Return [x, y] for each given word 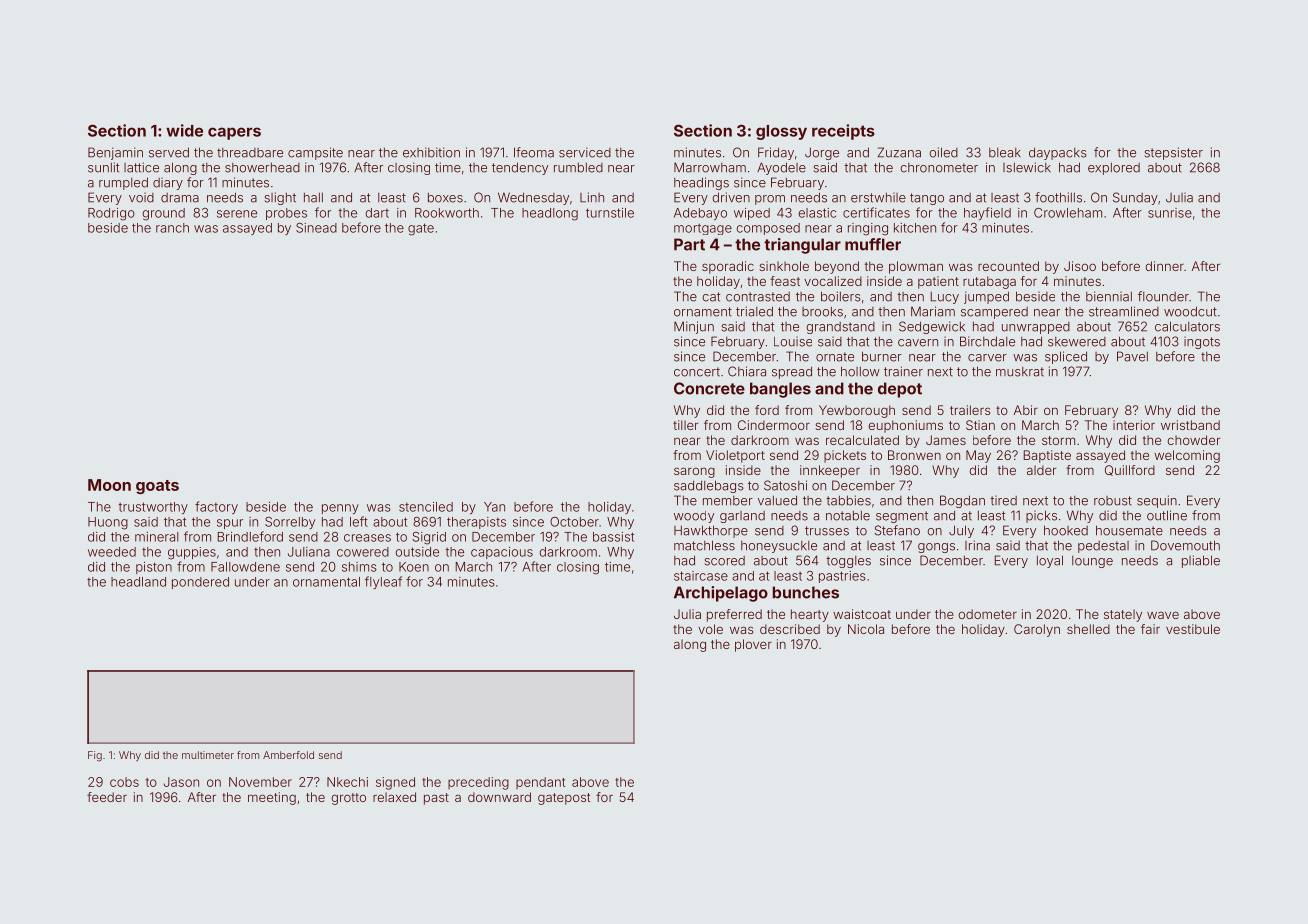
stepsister [1174, 153]
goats [157, 487]
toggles [848, 562]
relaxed [394, 797]
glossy [781, 132]
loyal [1050, 561]
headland [138, 582]
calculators [1187, 326]
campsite [315, 153]
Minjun [694, 327]
